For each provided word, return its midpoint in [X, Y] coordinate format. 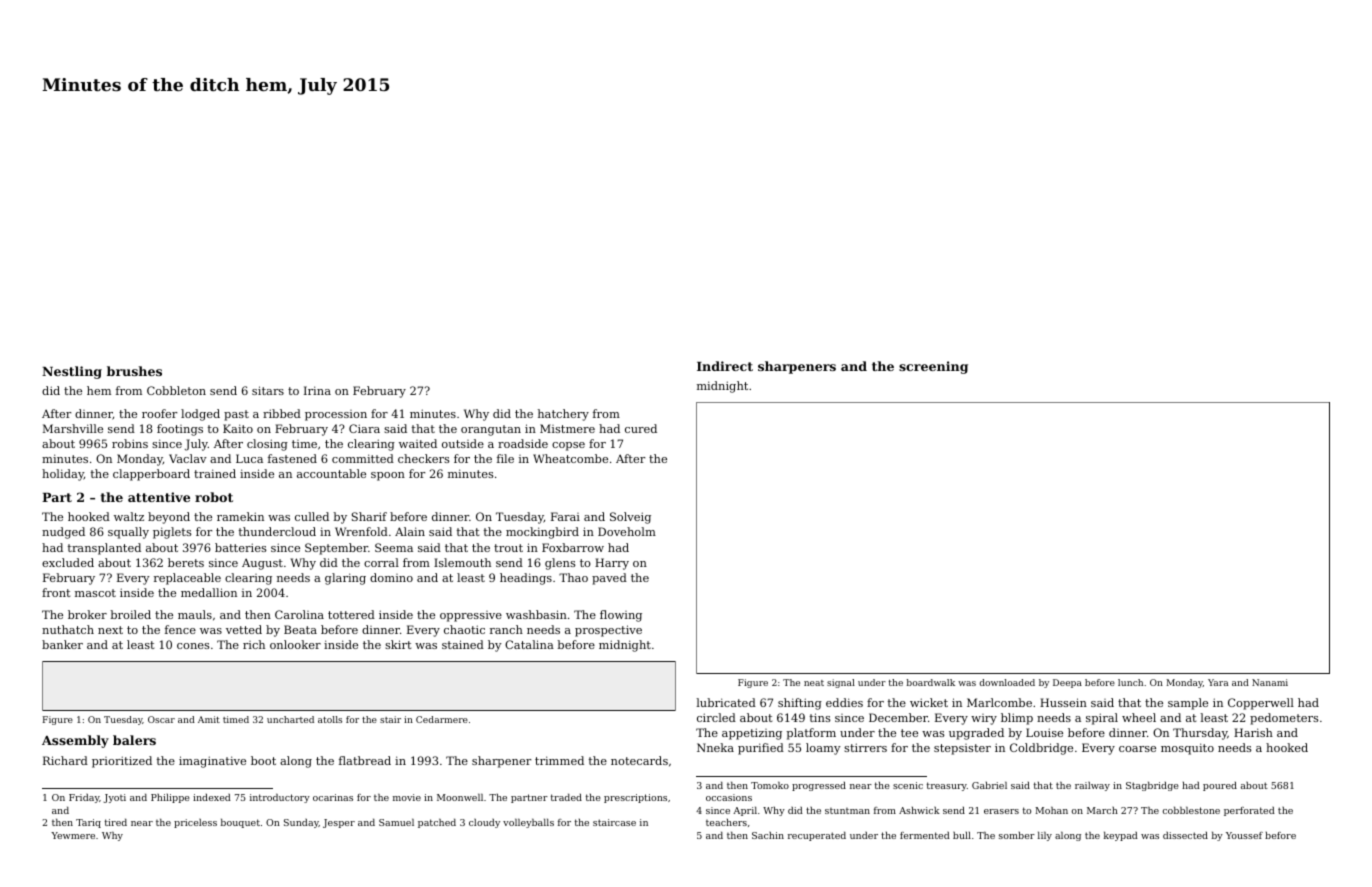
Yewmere [73, 835]
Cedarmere [442, 719]
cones [193, 646]
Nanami [1270, 682]
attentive [159, 497]
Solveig [630, 518]
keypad [1121, 836]
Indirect [725, 366]
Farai [565, 516]
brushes [134, 371]
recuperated [817, 836]
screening [933, 367]
